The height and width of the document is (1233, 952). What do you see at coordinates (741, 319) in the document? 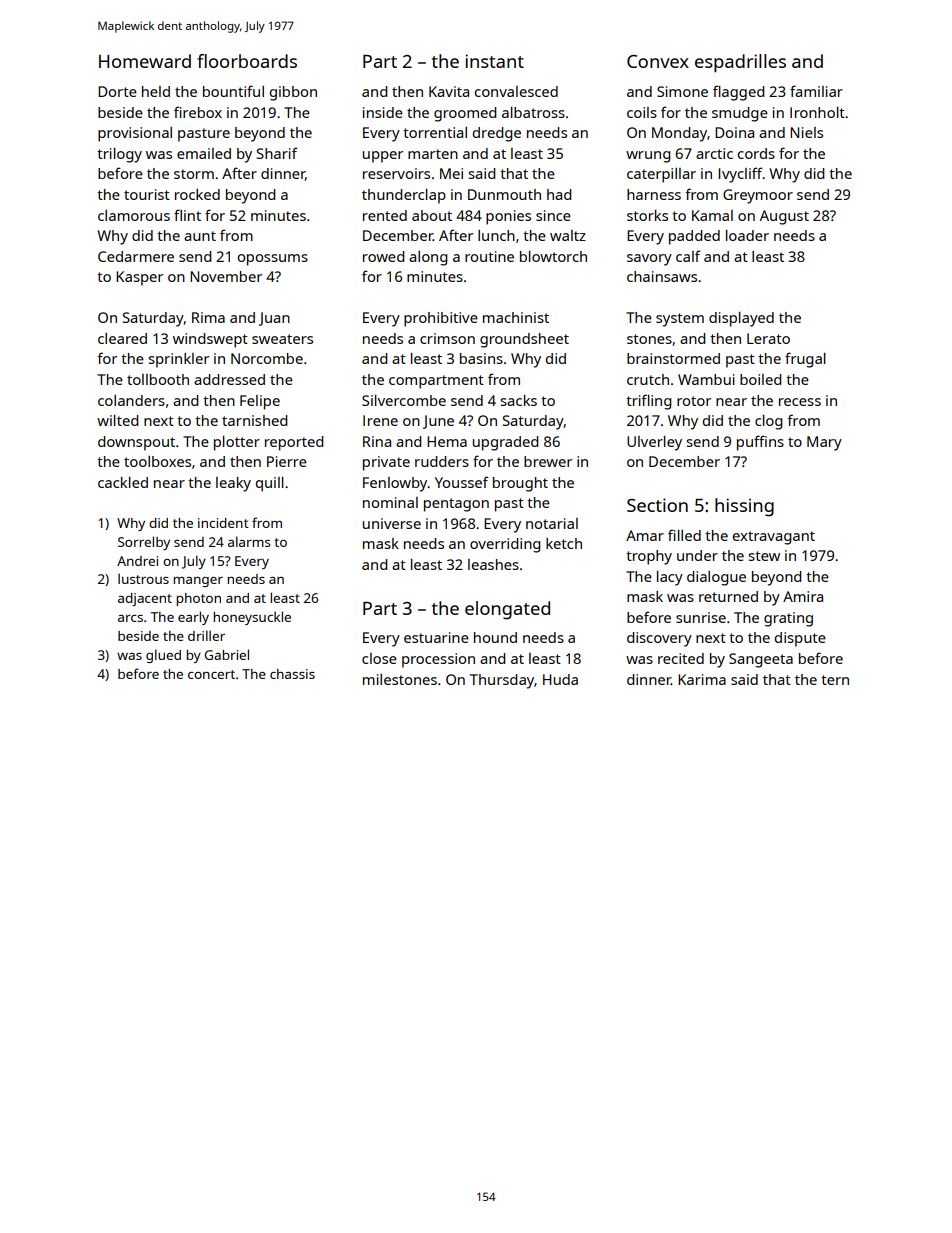
I see `displayed` at bounding box center [741, 319].
